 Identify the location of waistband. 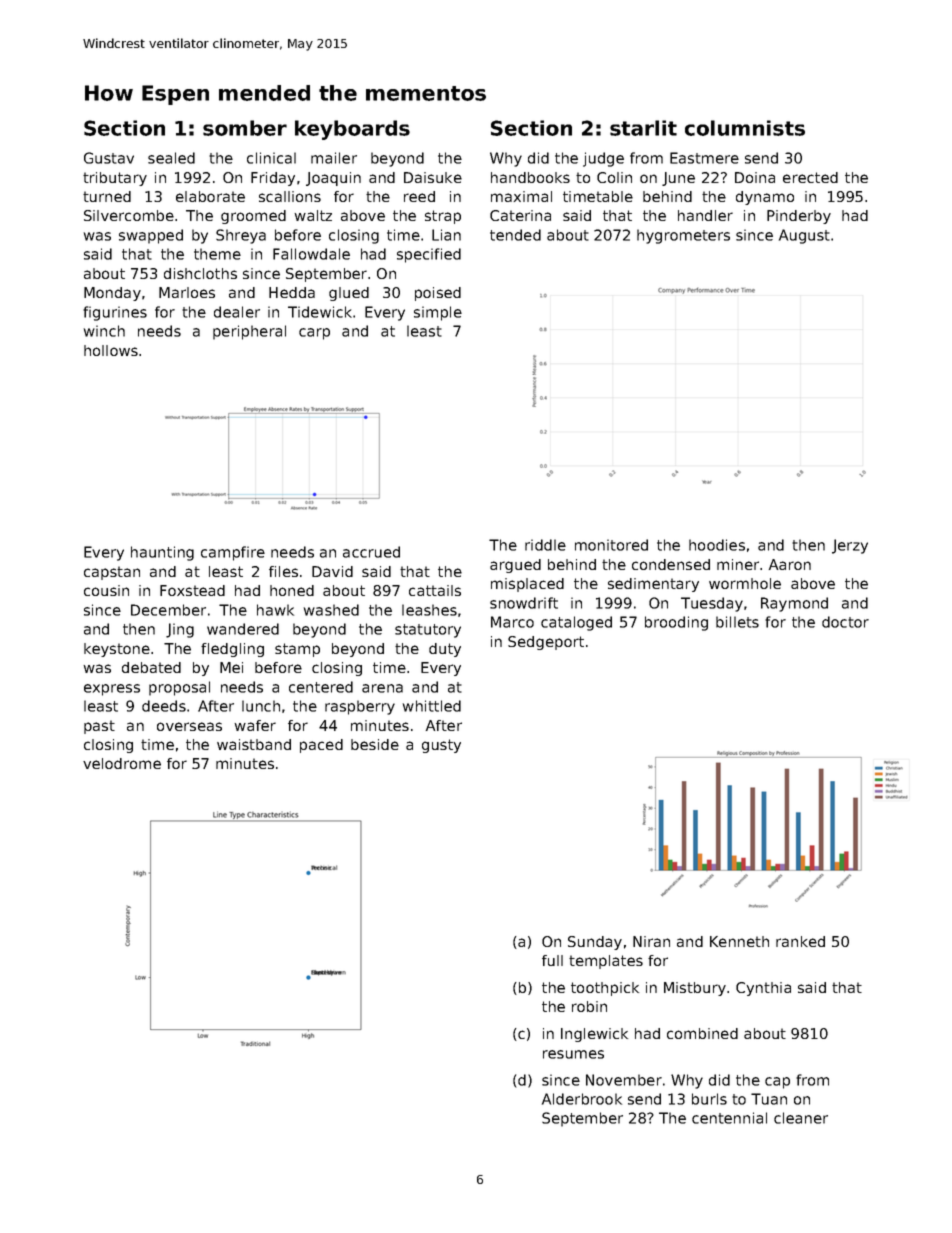
(254, 744).
